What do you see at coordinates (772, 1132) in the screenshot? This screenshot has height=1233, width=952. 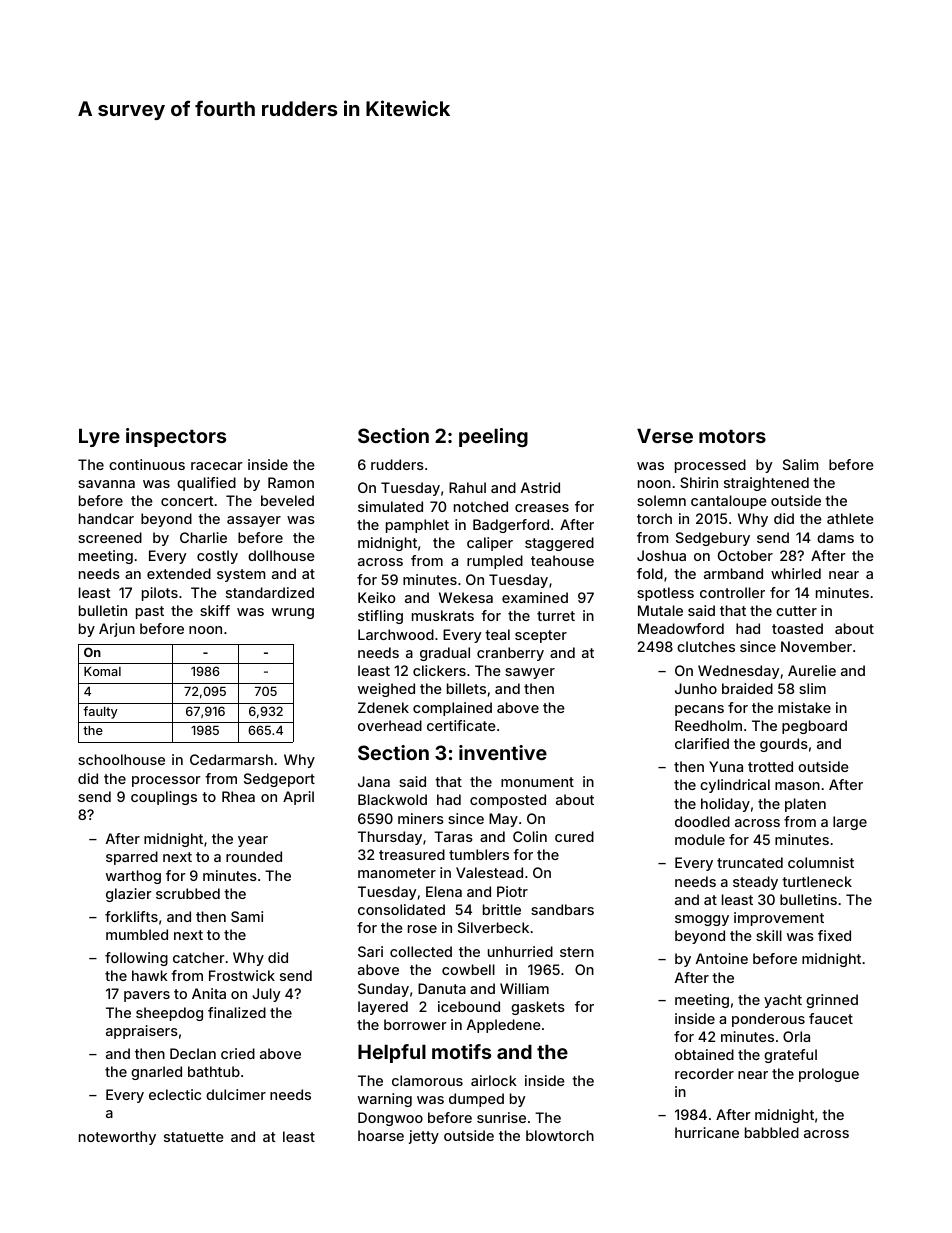 I see `babbled` at bounding box center [772, 1132].
